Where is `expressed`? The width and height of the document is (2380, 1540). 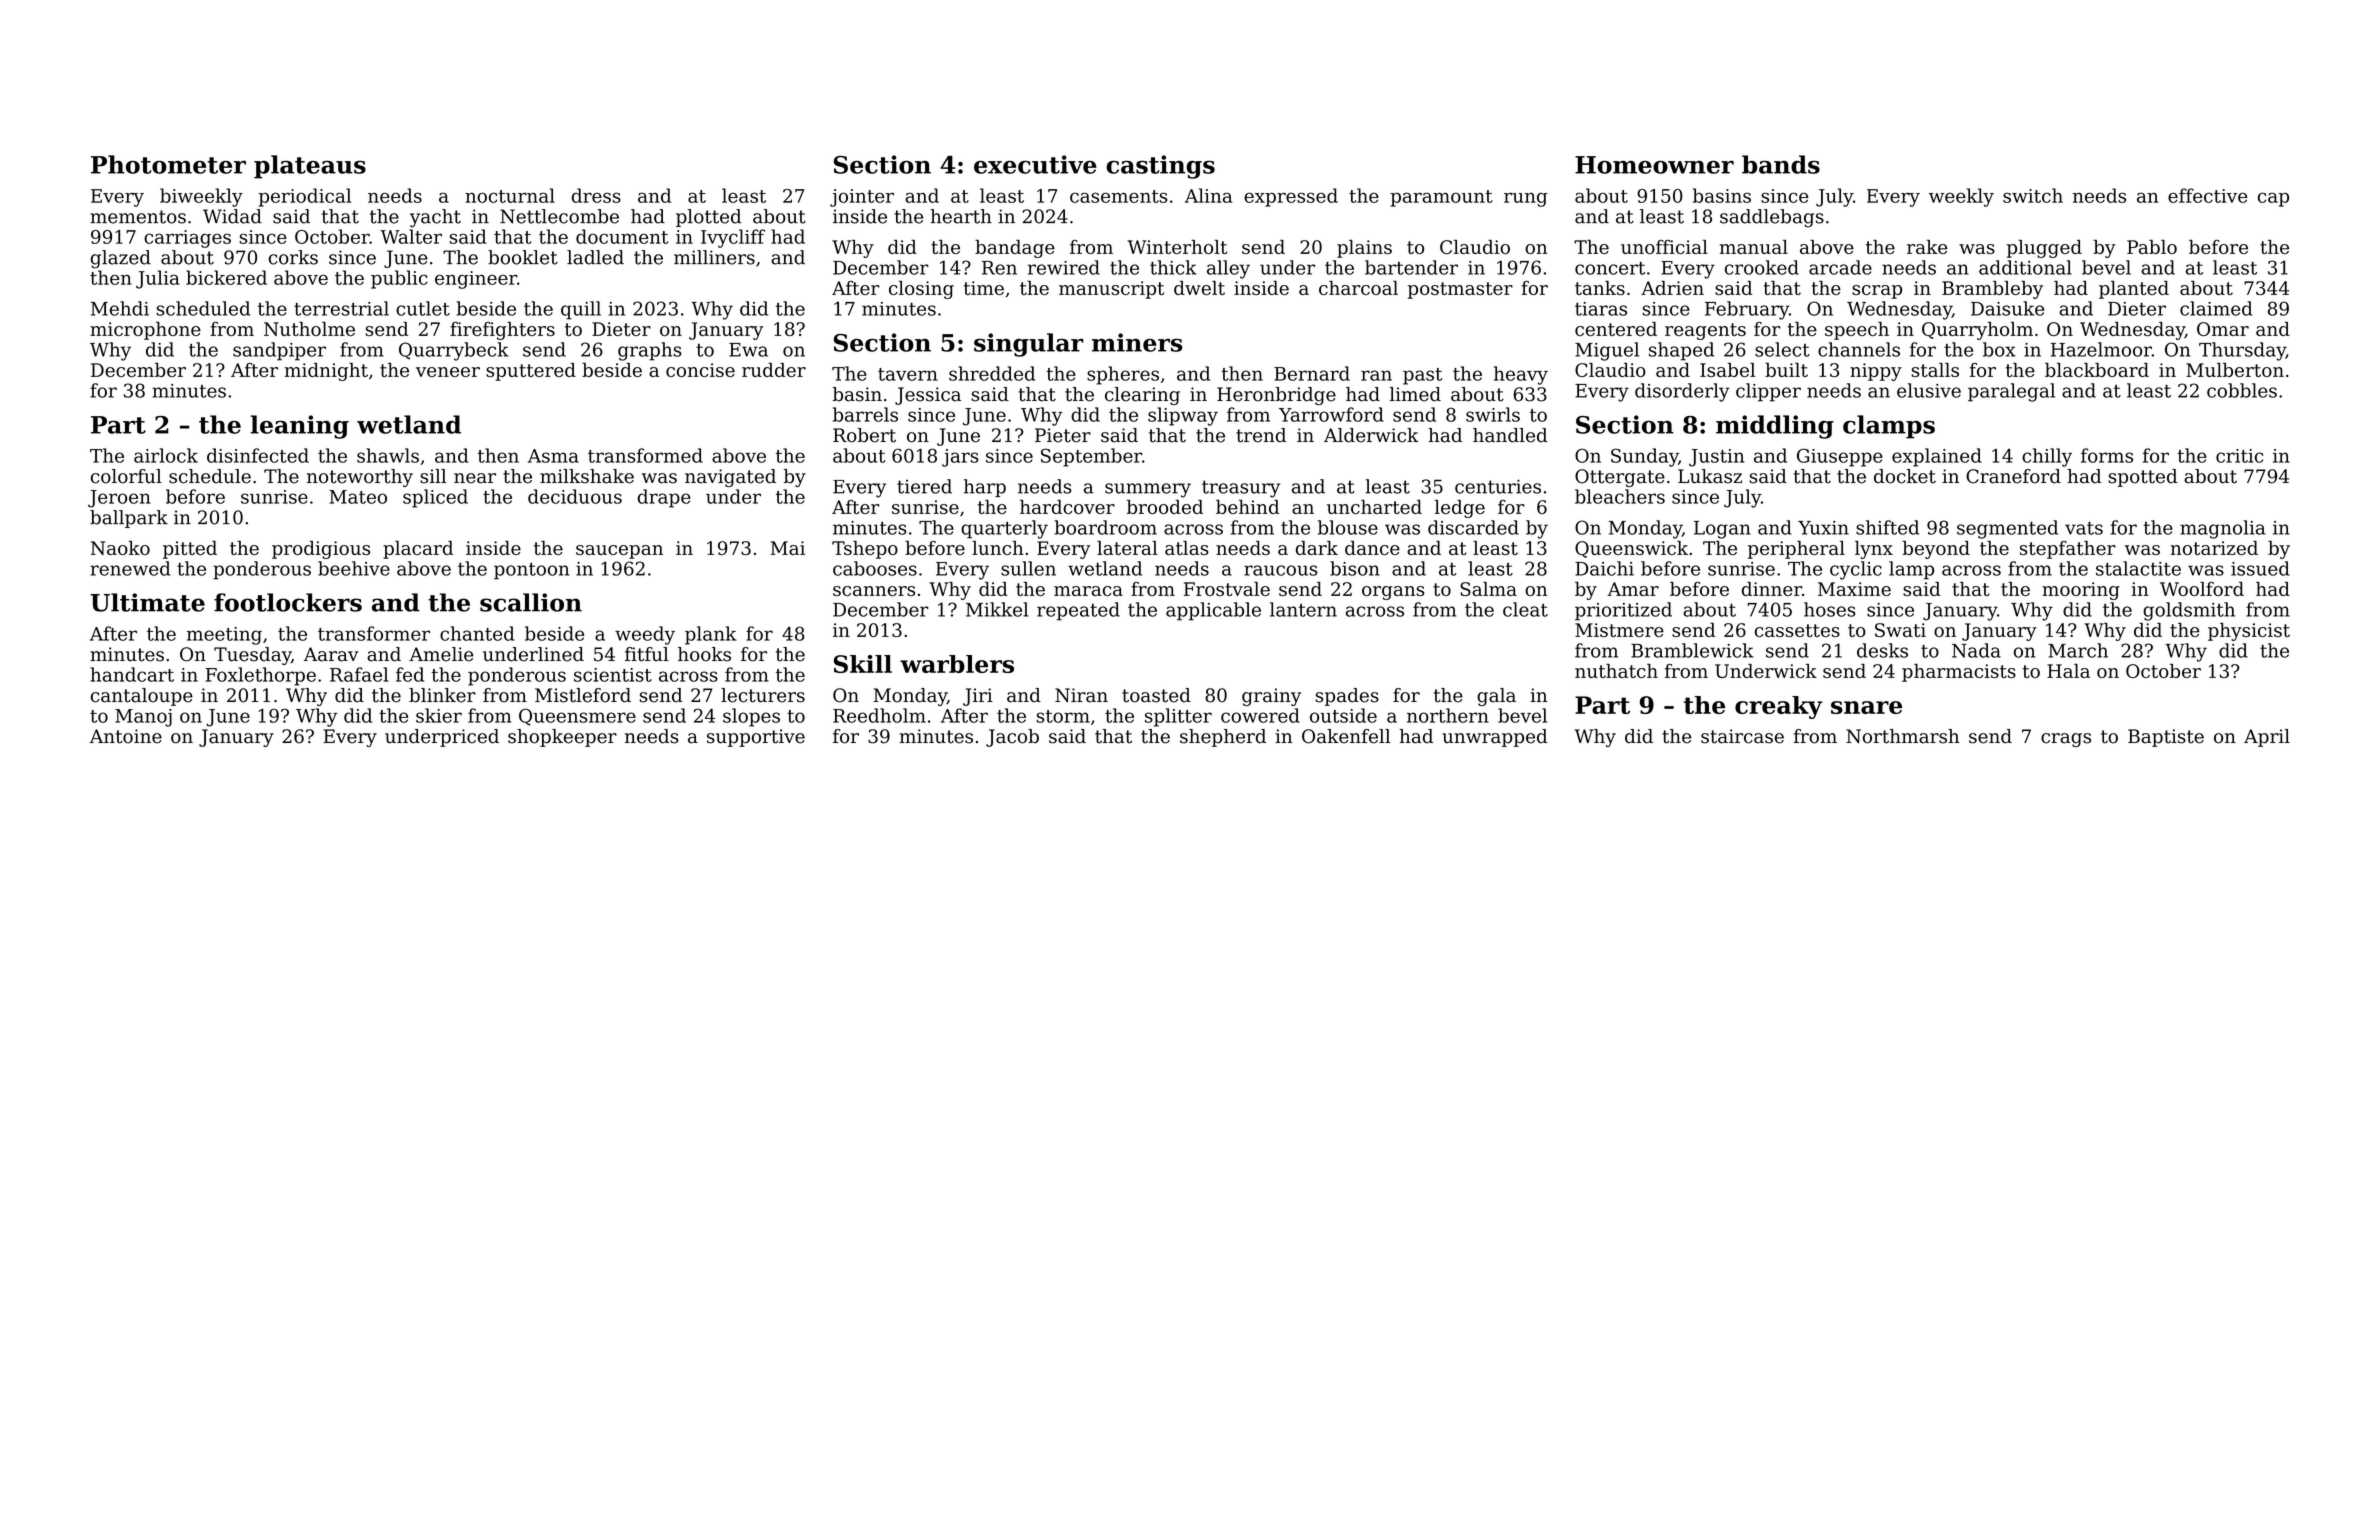 expressed is located at coordinates (1291, 197).
